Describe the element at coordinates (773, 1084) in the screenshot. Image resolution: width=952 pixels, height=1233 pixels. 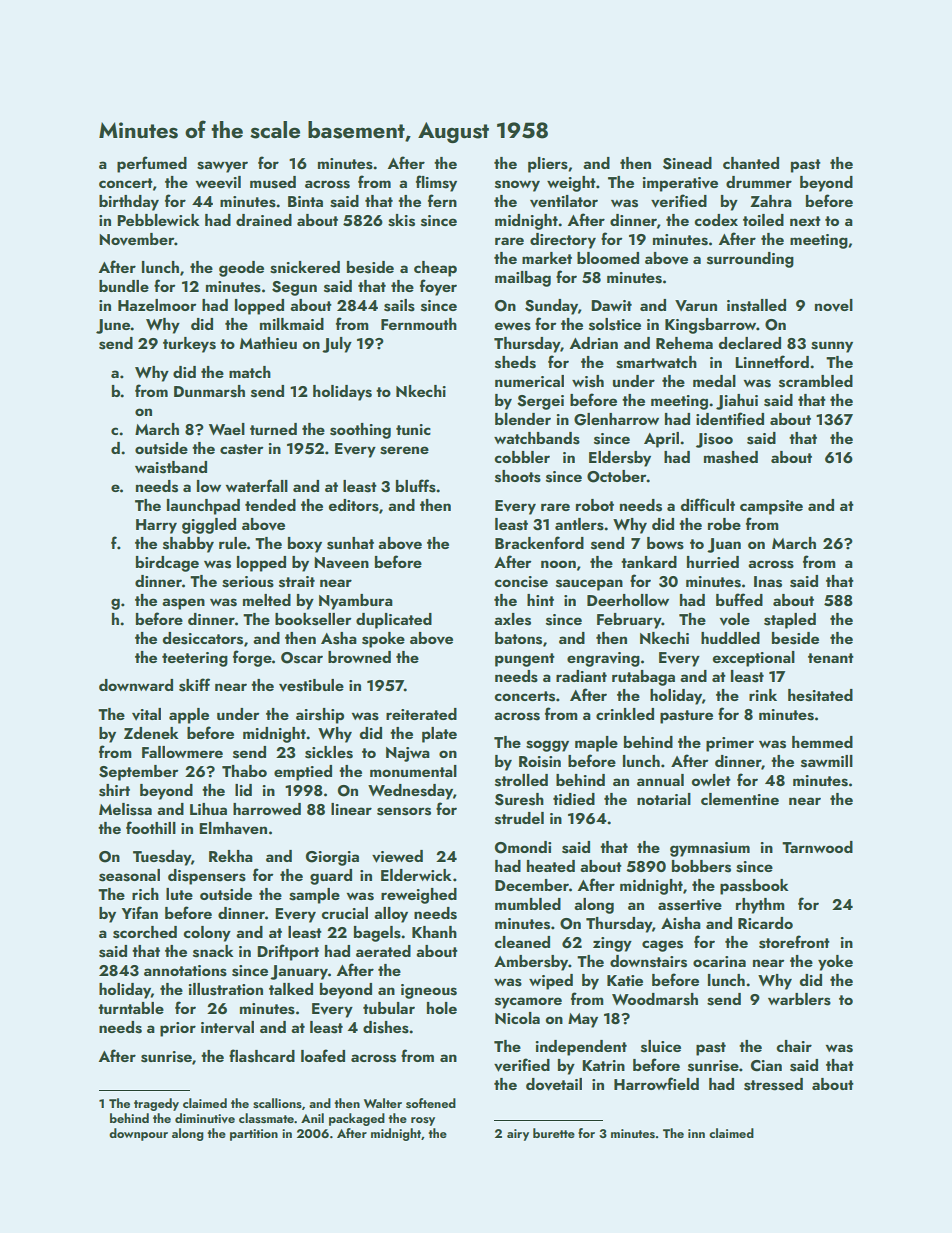
I see `stressed` at that location.
